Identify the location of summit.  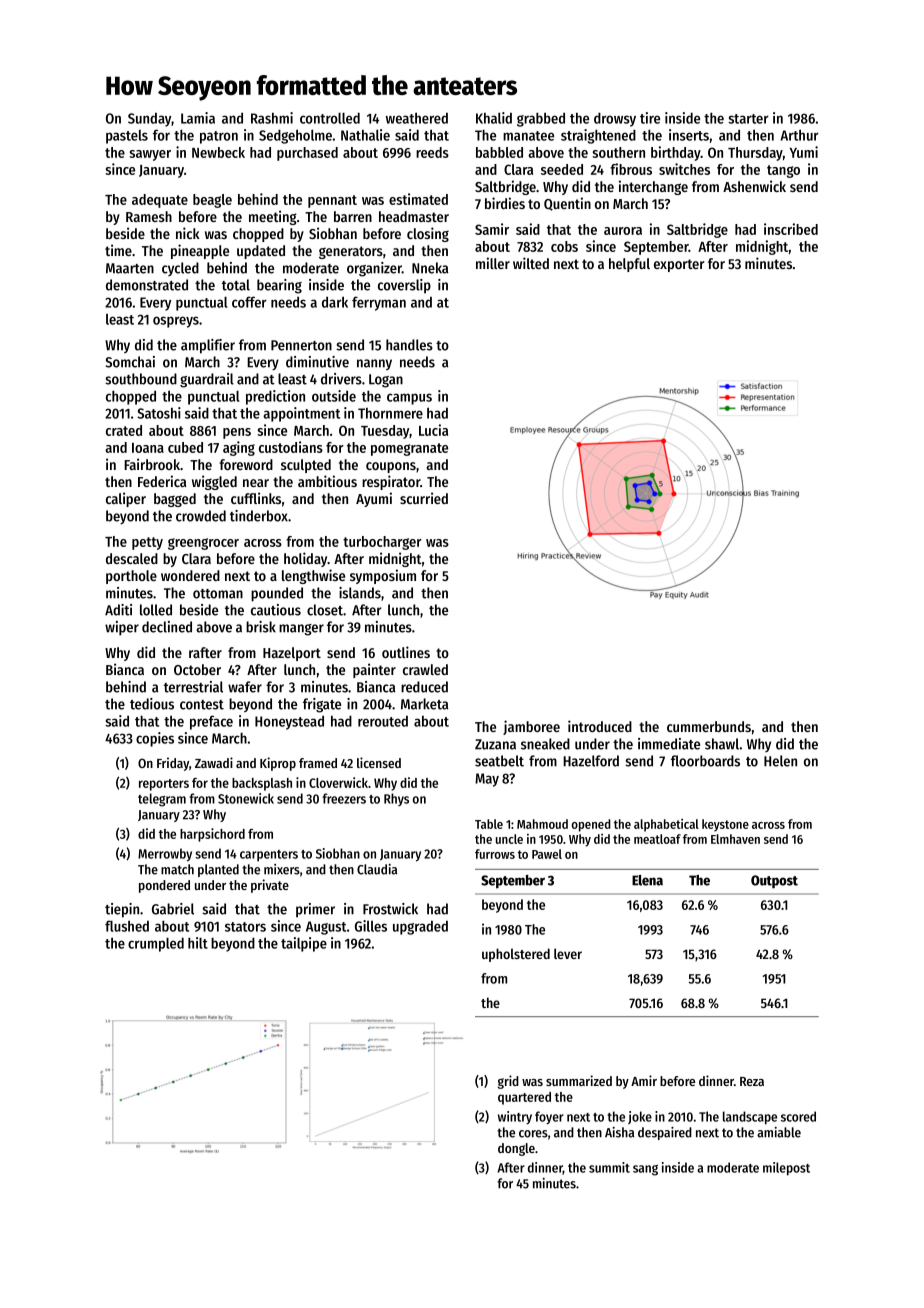
(609, 1167).
